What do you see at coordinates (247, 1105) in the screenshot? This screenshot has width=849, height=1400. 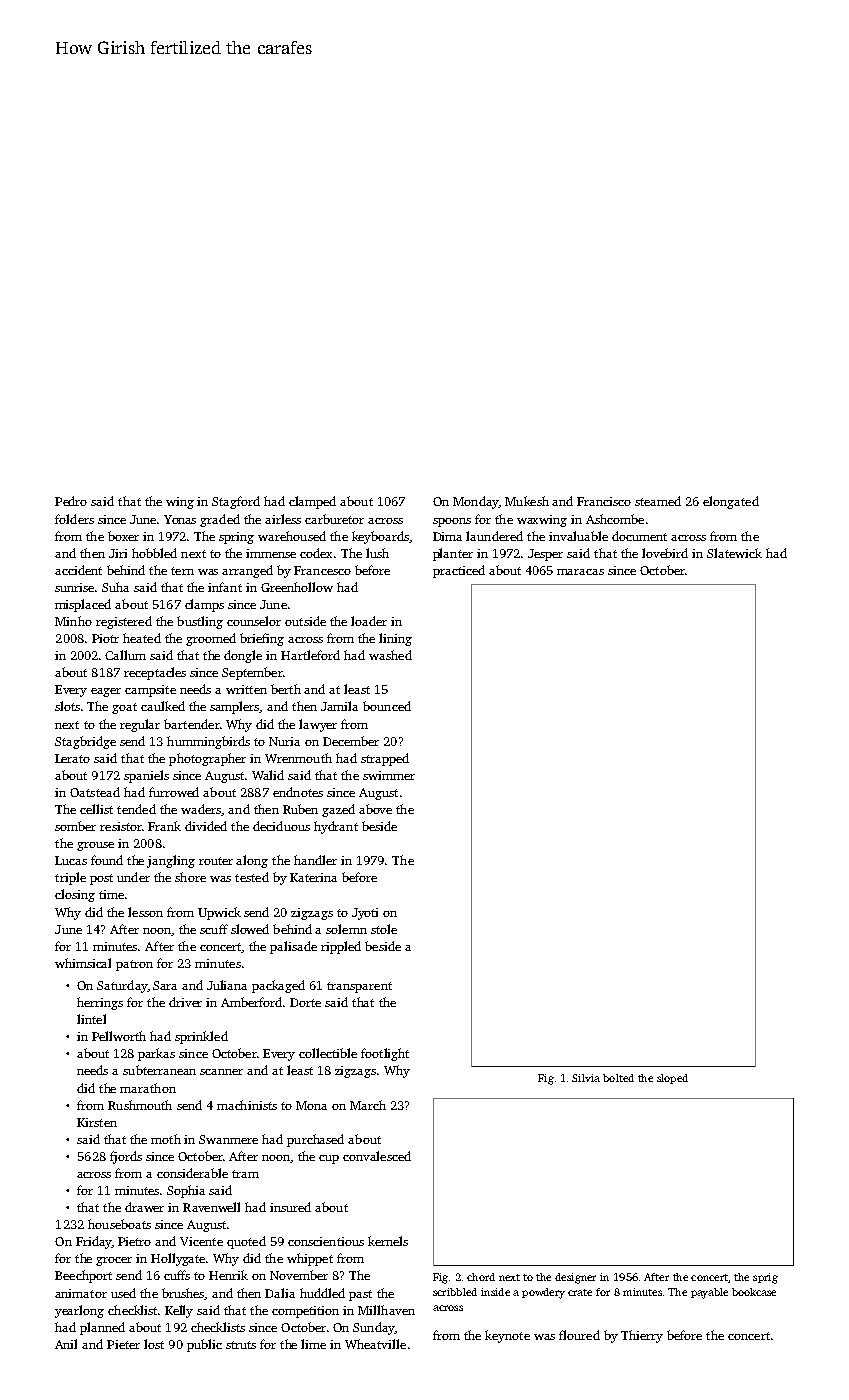 I see `machinists` at bounding box center [247, 1105].
